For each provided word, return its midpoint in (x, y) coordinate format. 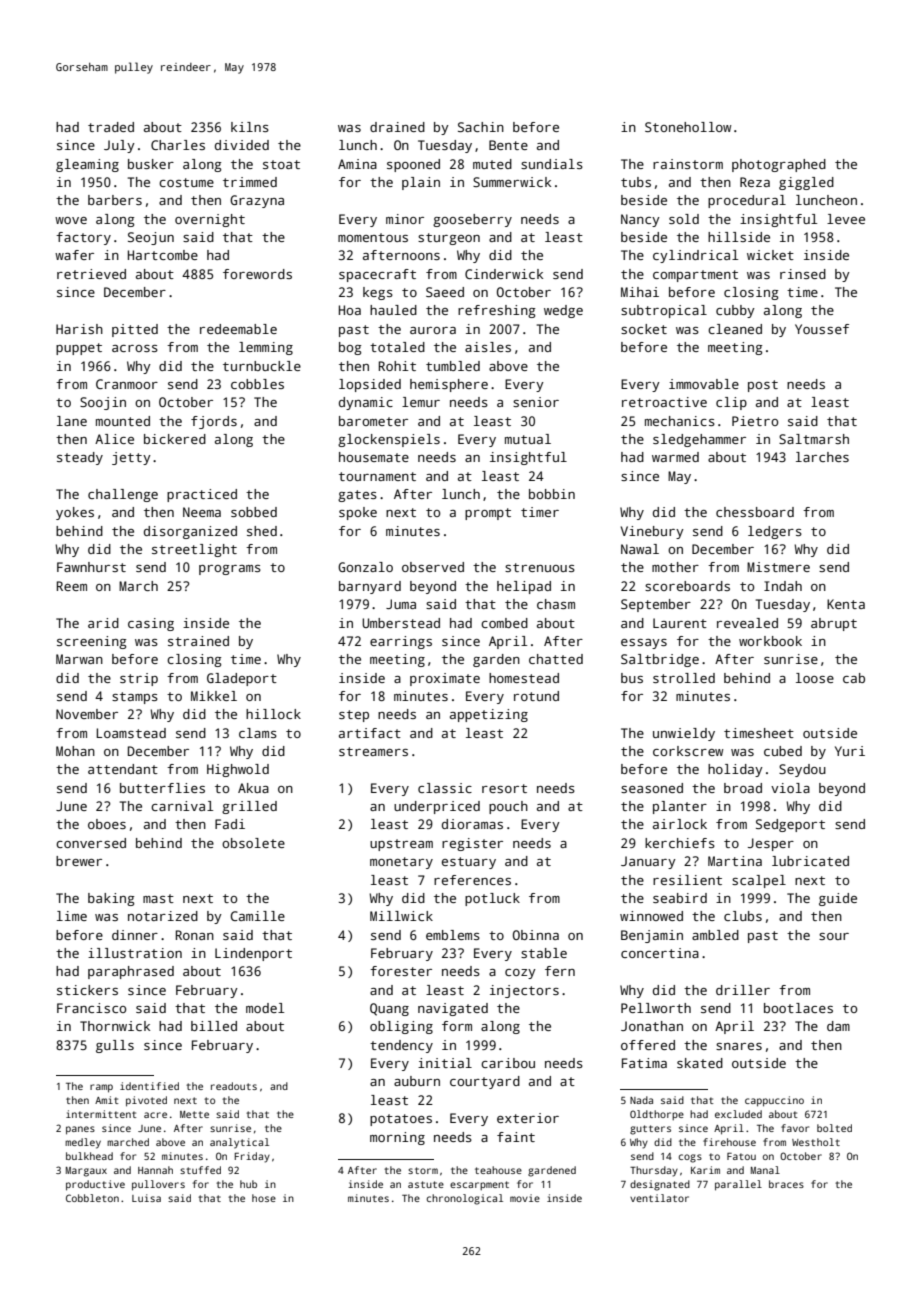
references (472, 880)
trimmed (250, 182)
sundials (552, 164)
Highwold (238, 770)
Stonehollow (688, 127)
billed (214, 1026)
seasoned (652, 788)
